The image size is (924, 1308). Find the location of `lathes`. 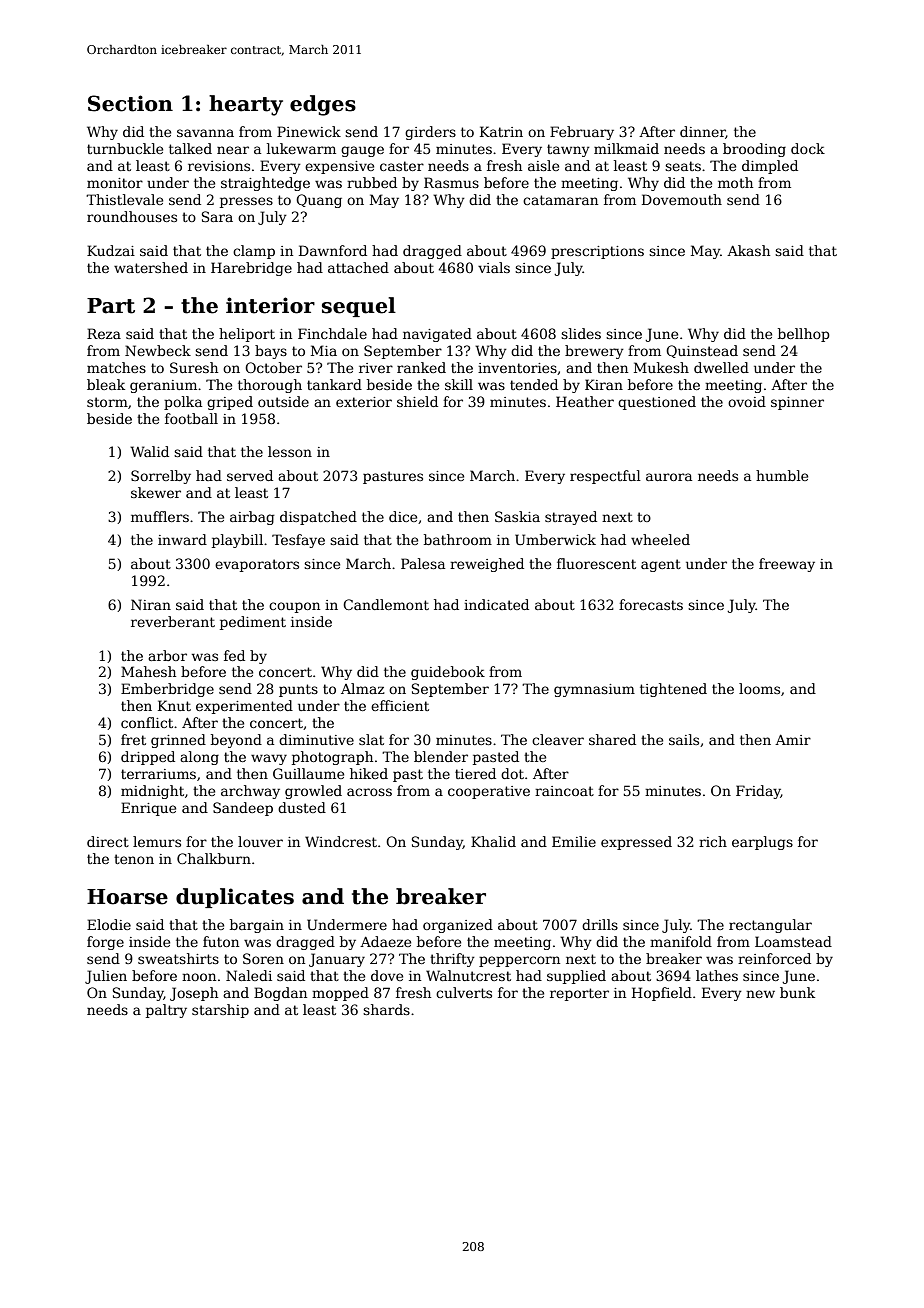

lathes is located at coordinates (717, 975).
